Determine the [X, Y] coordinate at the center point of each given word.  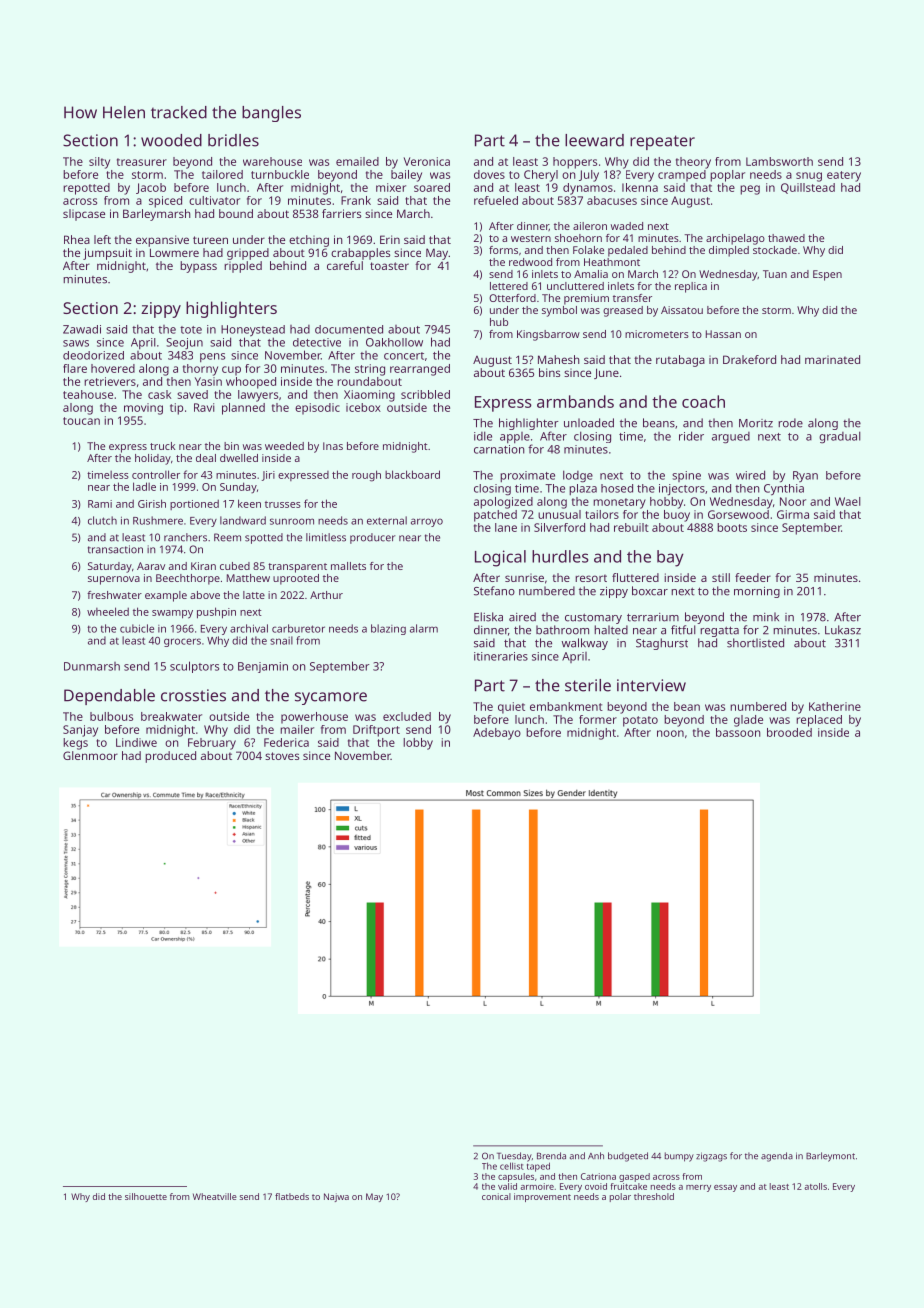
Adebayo [497, 734]
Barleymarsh [157, 215]
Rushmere [158, 520]
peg [750, 190]
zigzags [711, 1157]
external [387, 520]
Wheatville [215, 1196]
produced [170, 757]
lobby [418, 744]
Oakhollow [394, 342]
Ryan [805, 476]
